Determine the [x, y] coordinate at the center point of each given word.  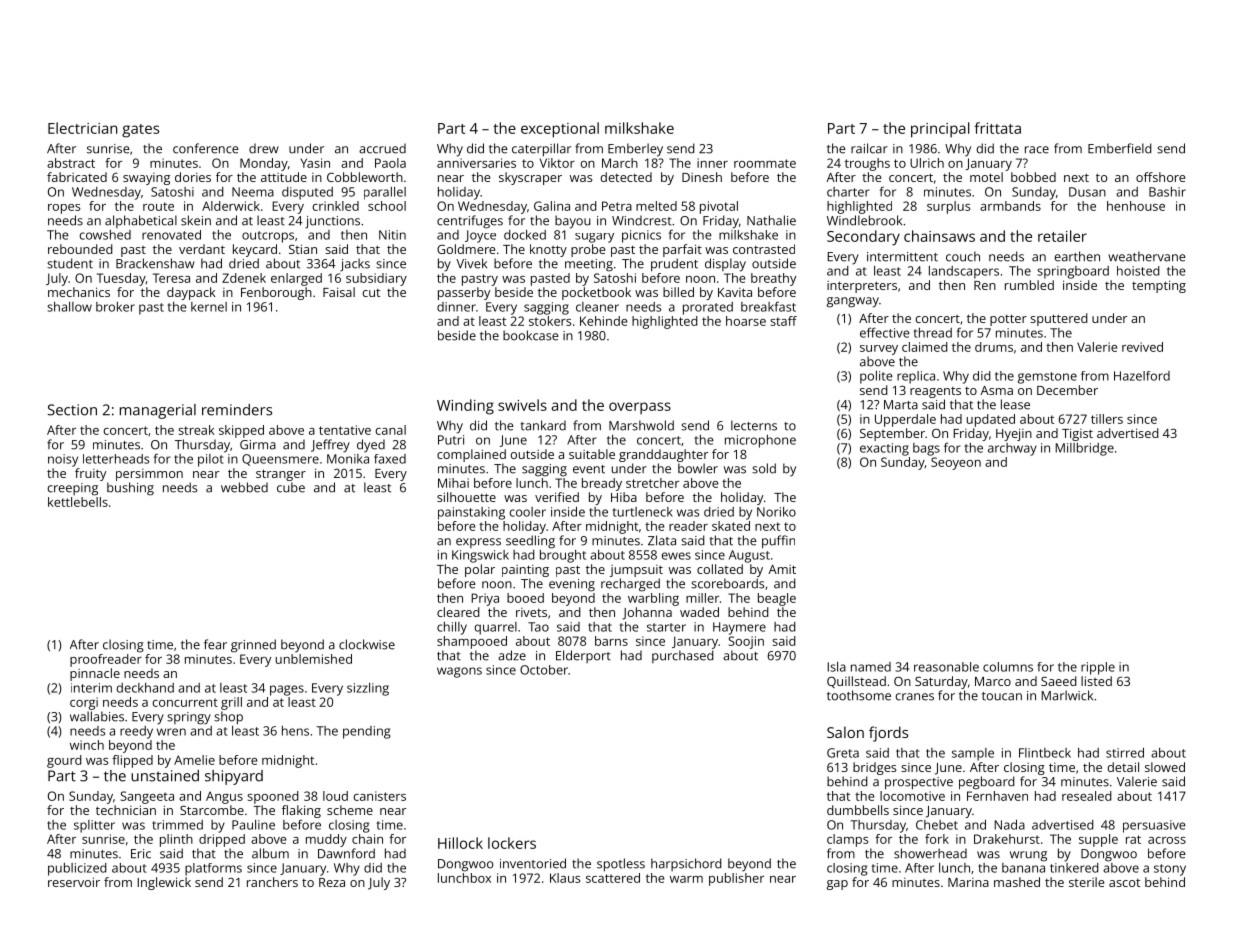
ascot [1124, 883]
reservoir [74, 882]
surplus [948, 207]
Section [72, 410]
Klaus [565, 878]
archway [1012, 449]
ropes [64, 209]
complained [471, 455]
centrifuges [470, 222]
